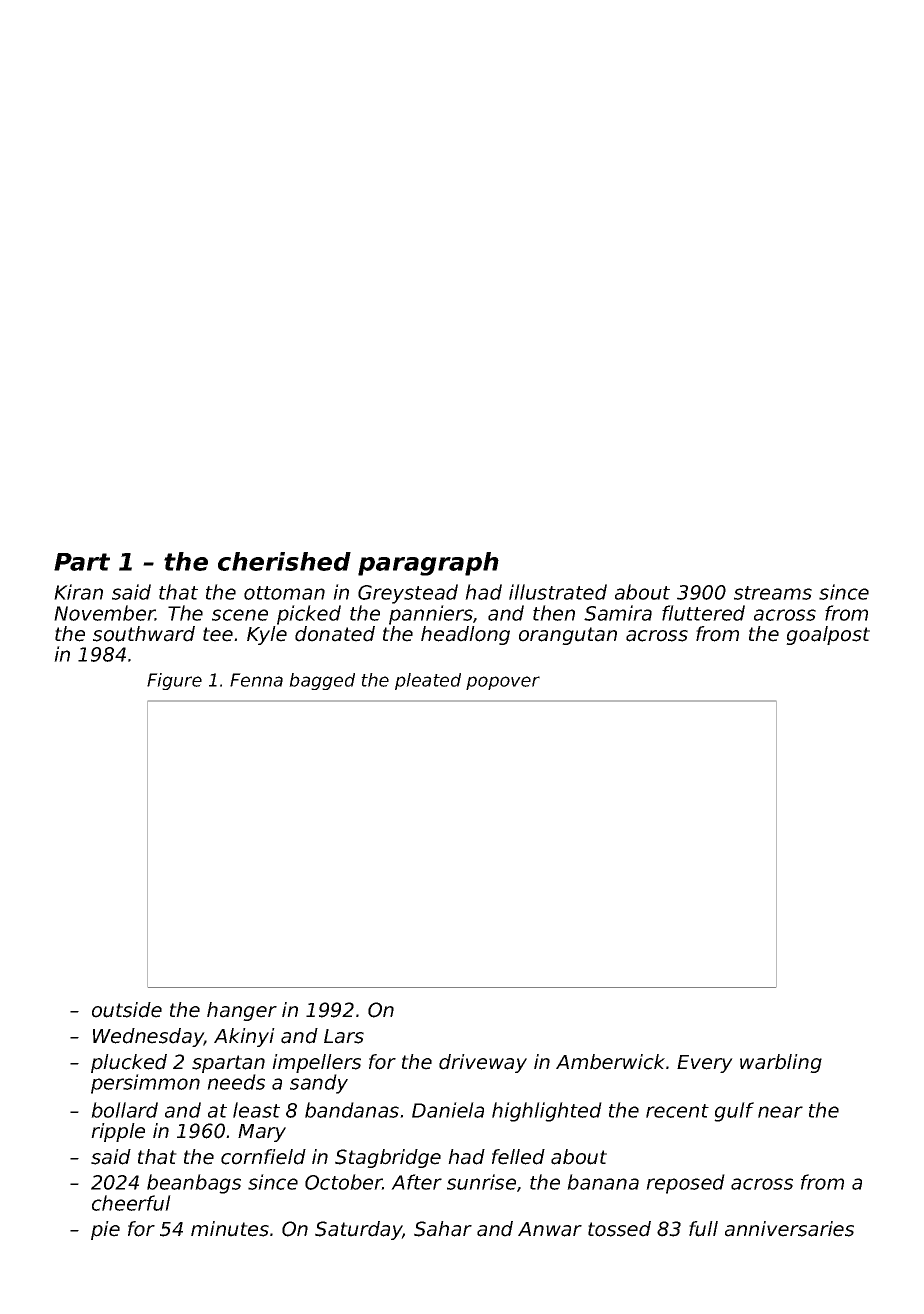 This screenshot has width=924, height=1314. What do you see at coordinates (428, 681) in the screenshot?
I see `pleated` at bounding box center [428, 681].
